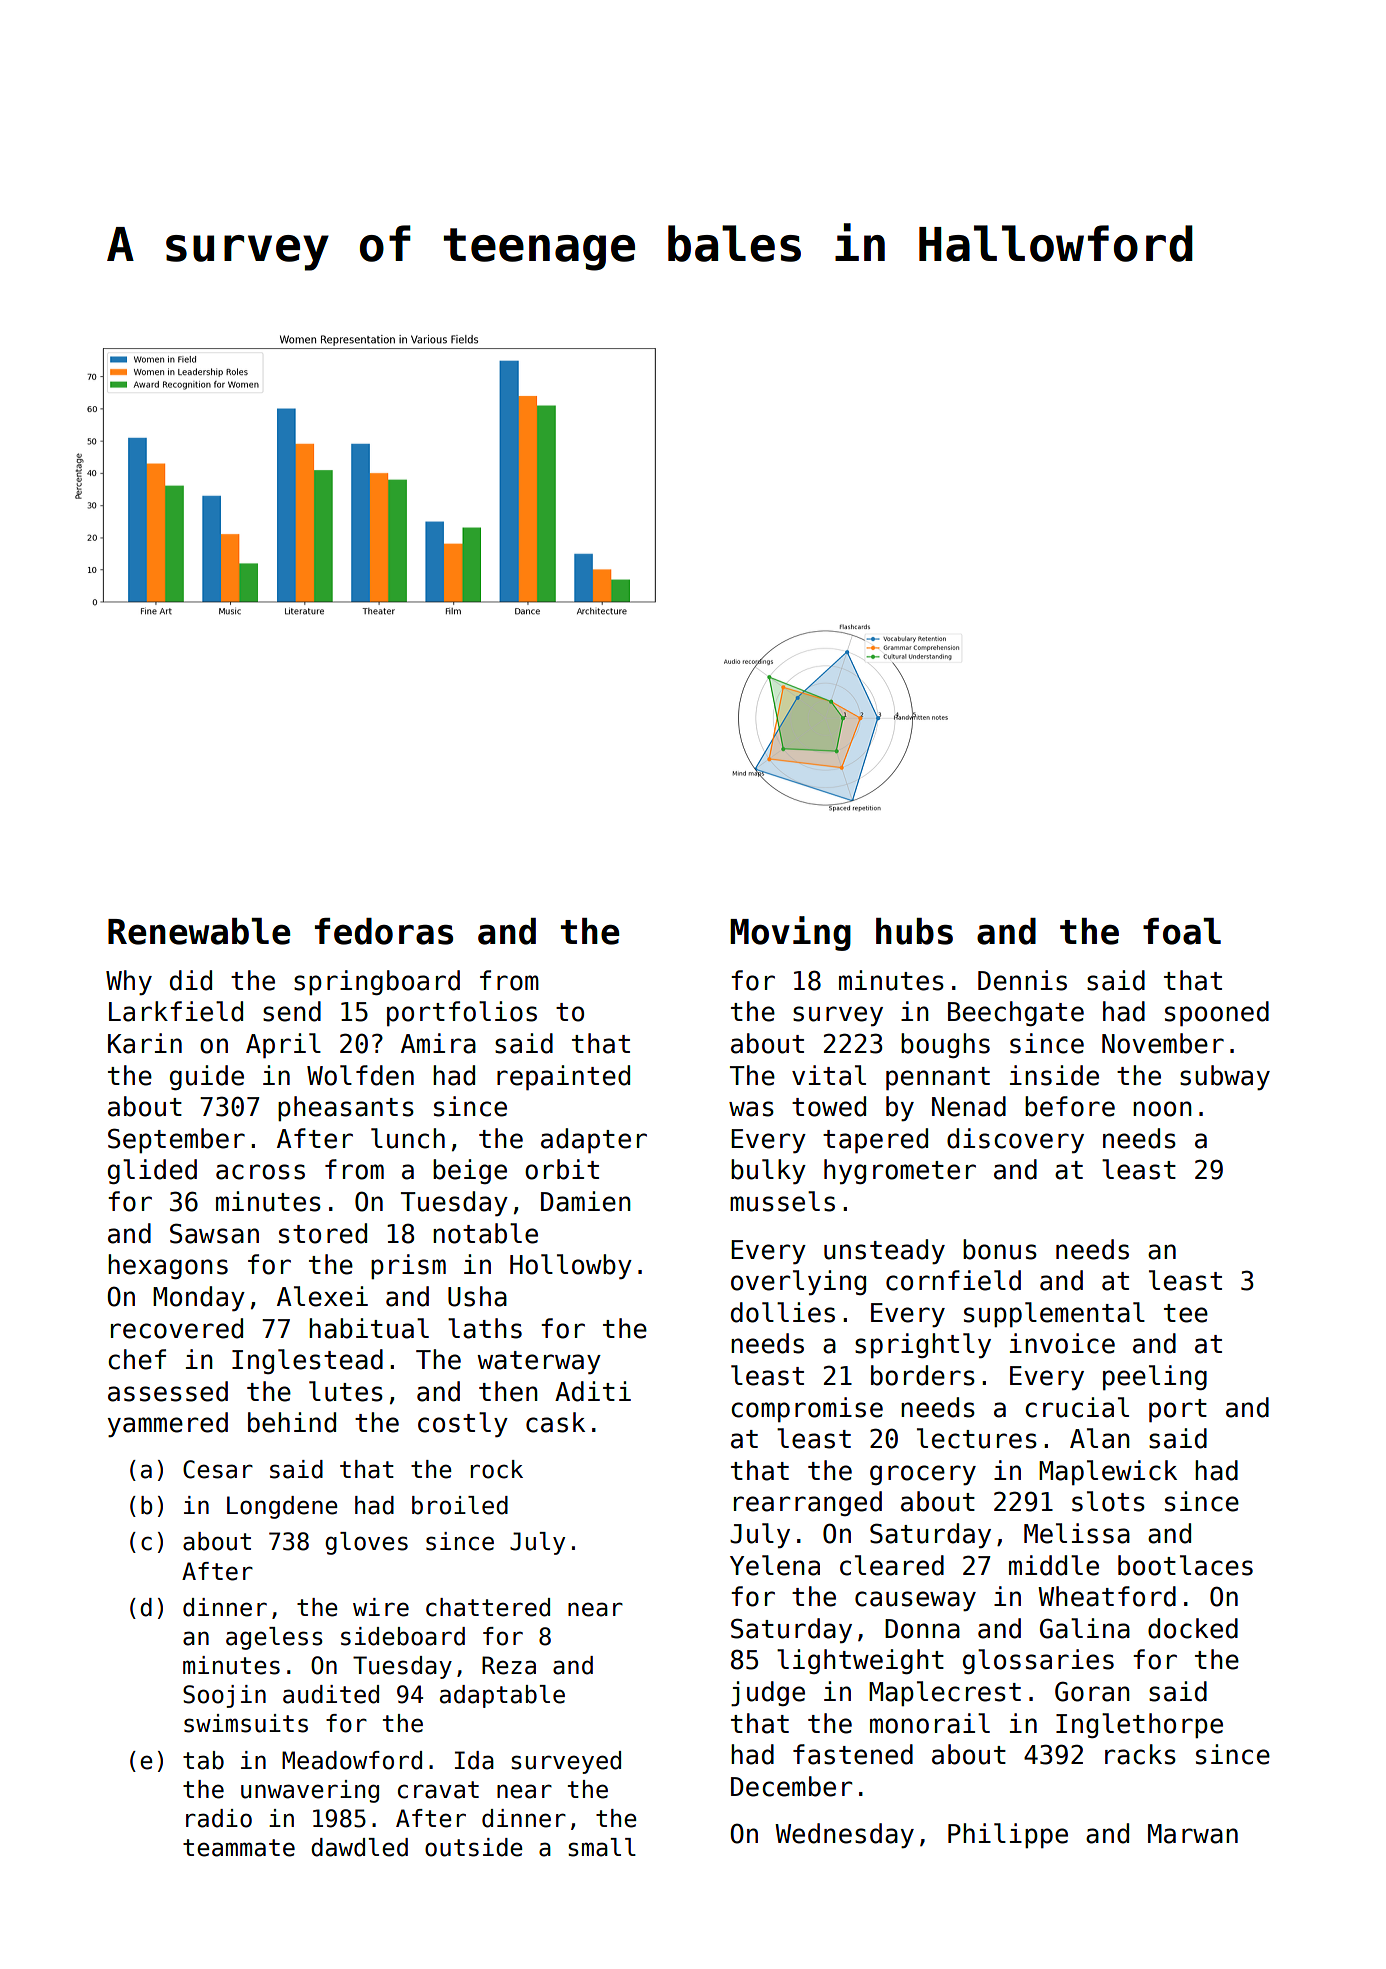  I want to click on chattered, so click(488, 1607).
